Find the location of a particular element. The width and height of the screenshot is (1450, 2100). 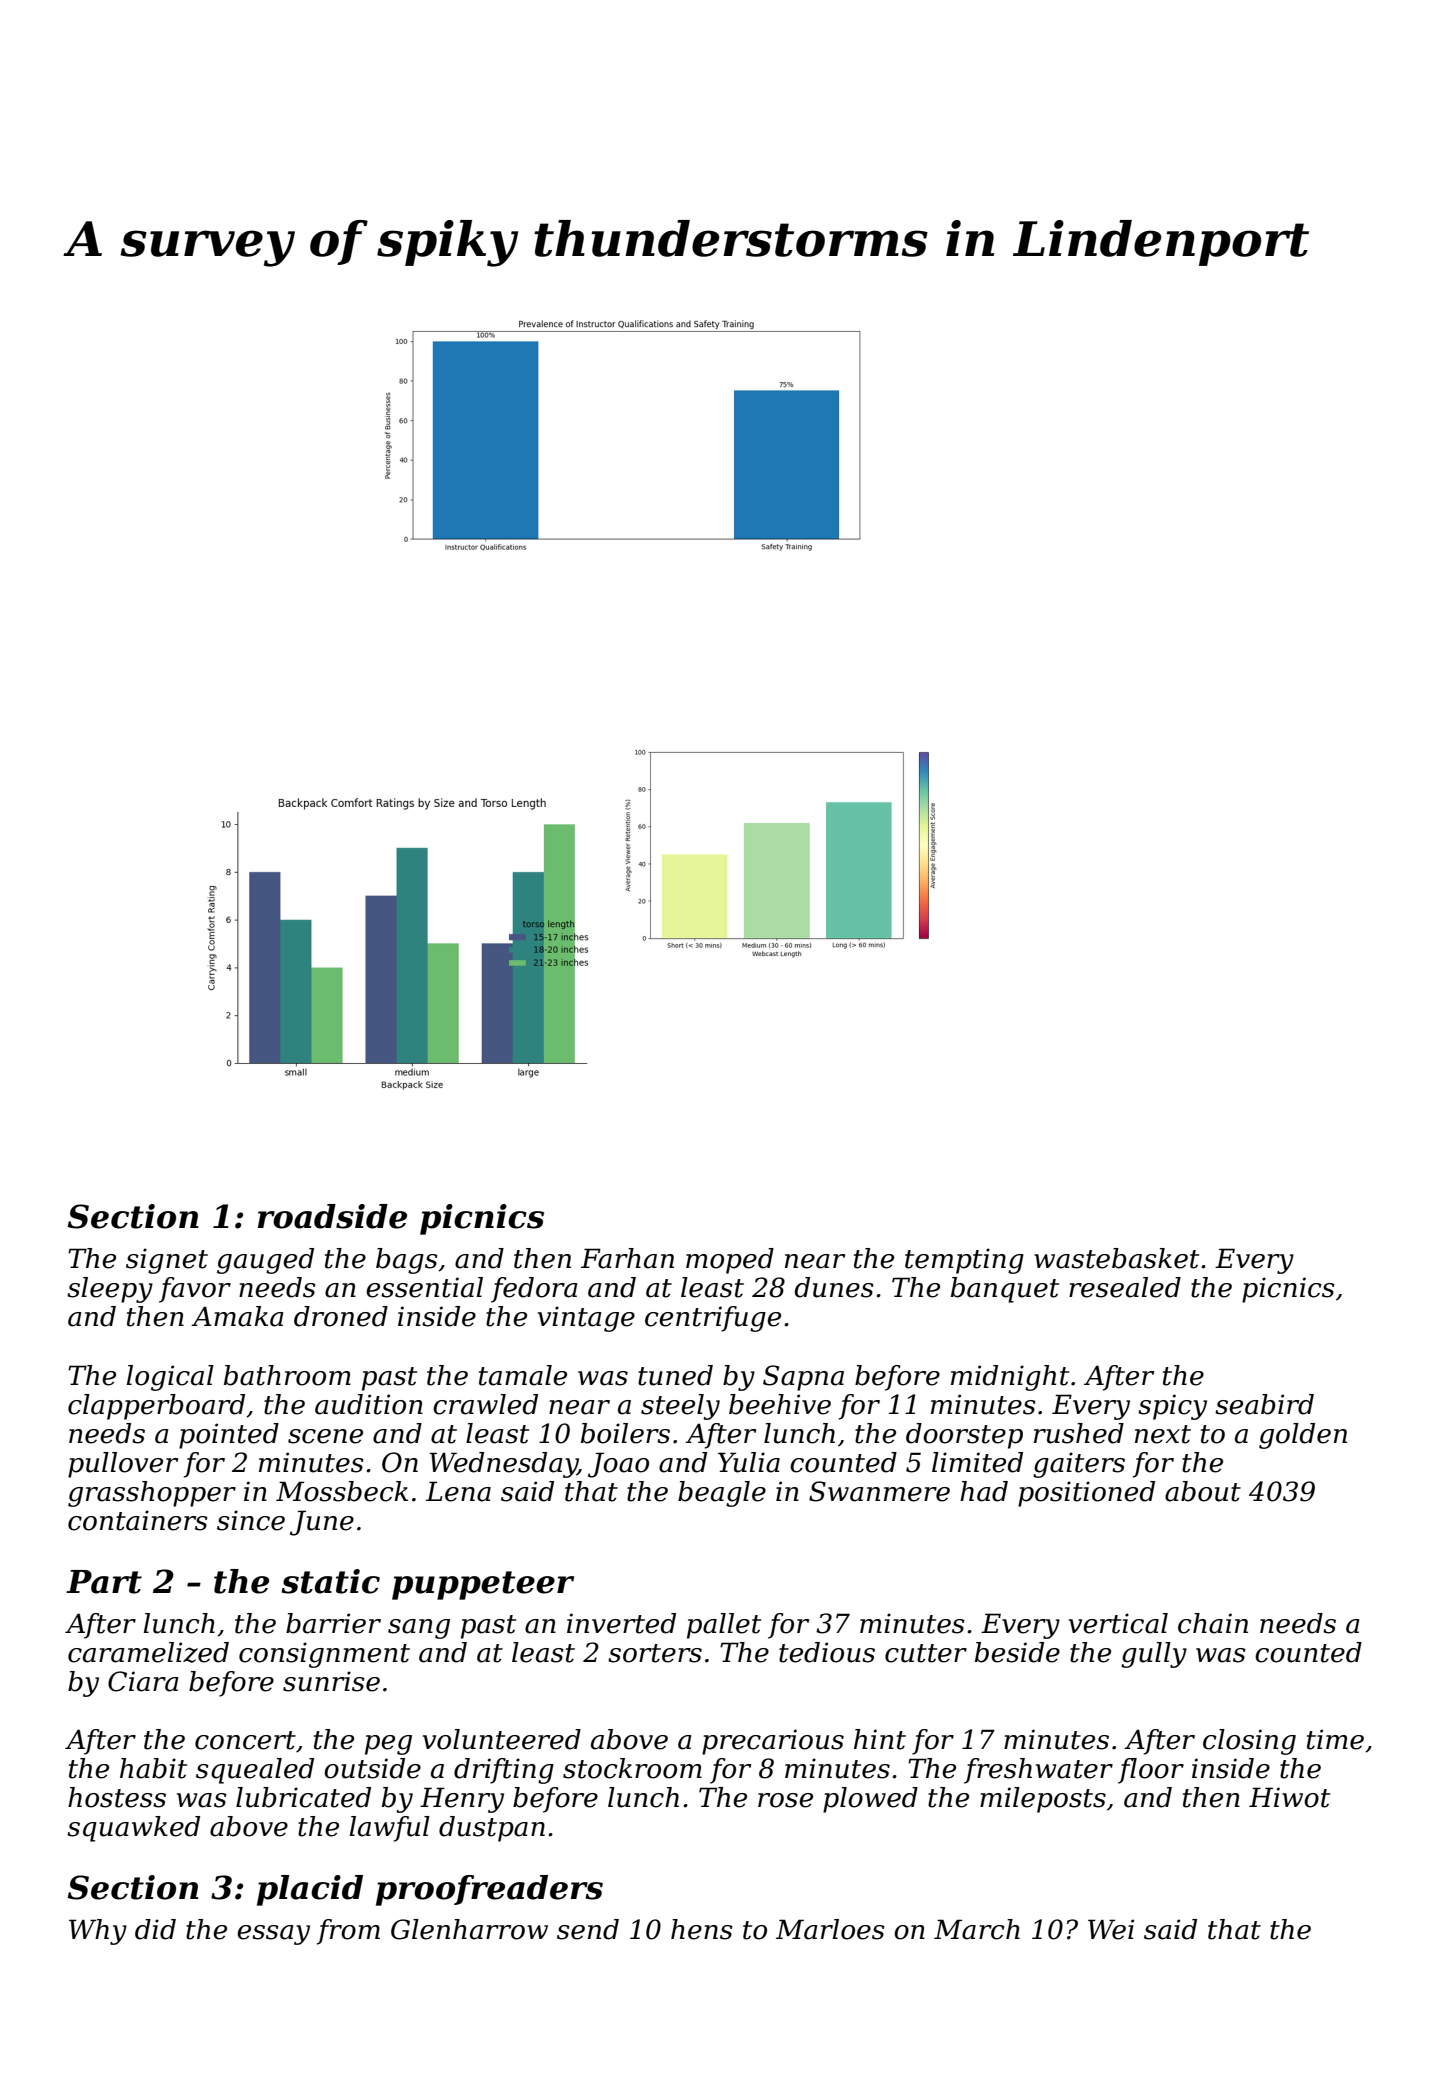

about is located at coordinates (1203, 1491).
